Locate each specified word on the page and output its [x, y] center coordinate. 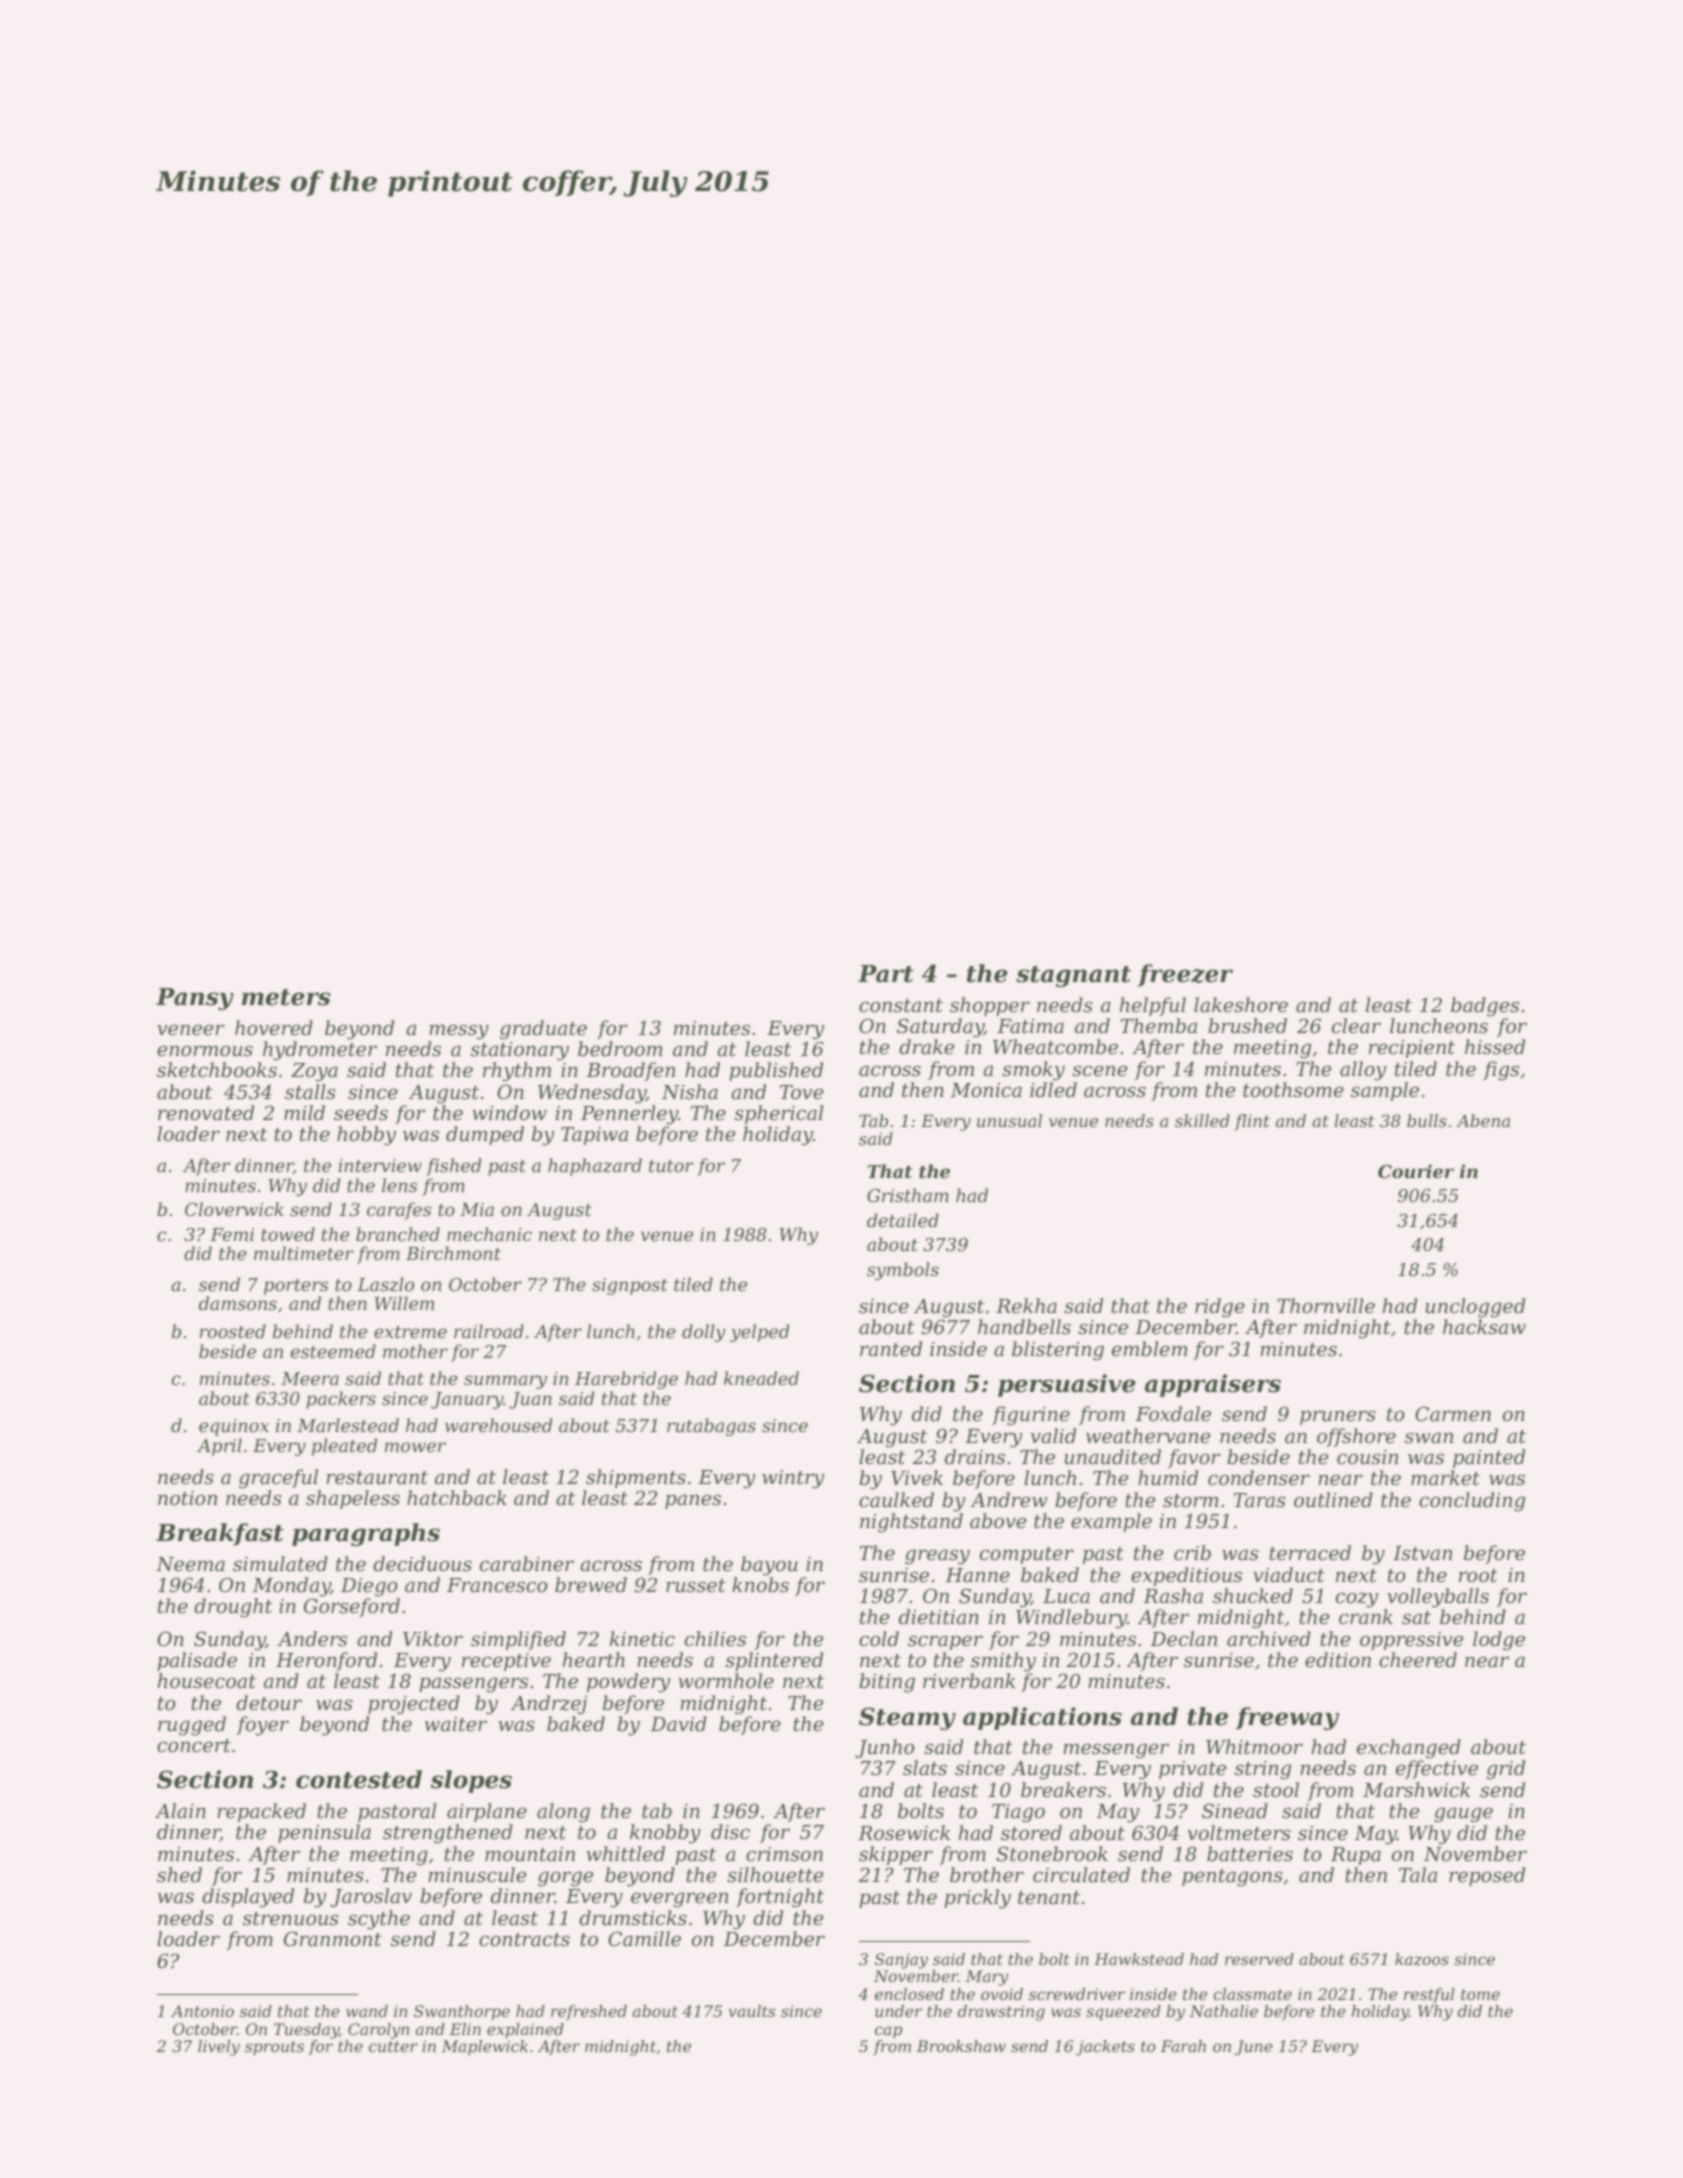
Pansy [195, 999]
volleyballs [1438, 1598]
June [1253, 2048]
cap [888, 2032]
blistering [1058, 1351]
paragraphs [366, 1534]
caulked [896, 1499]
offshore [1356, 1437]
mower [415, 1447]
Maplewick [485, 2047]
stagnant [1073, 976]
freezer [1185, 975]
